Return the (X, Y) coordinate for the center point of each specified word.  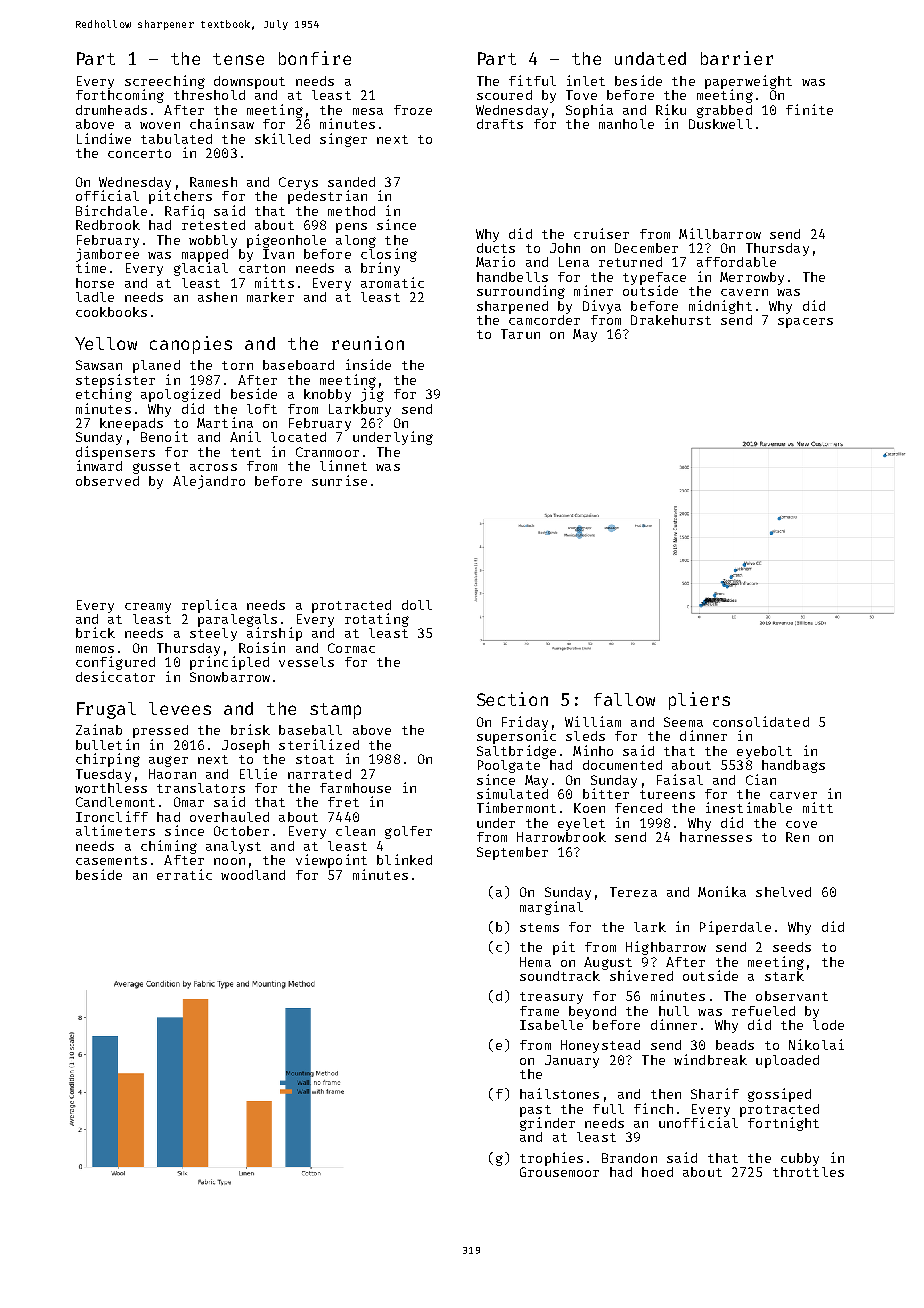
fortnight (783, 1124)
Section (512, 699)
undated (650, 58)
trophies (551, 1159)
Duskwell (720, 124)
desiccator (115, 676)
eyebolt (764, 752)
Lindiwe (104, 138)
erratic (184, 874)
